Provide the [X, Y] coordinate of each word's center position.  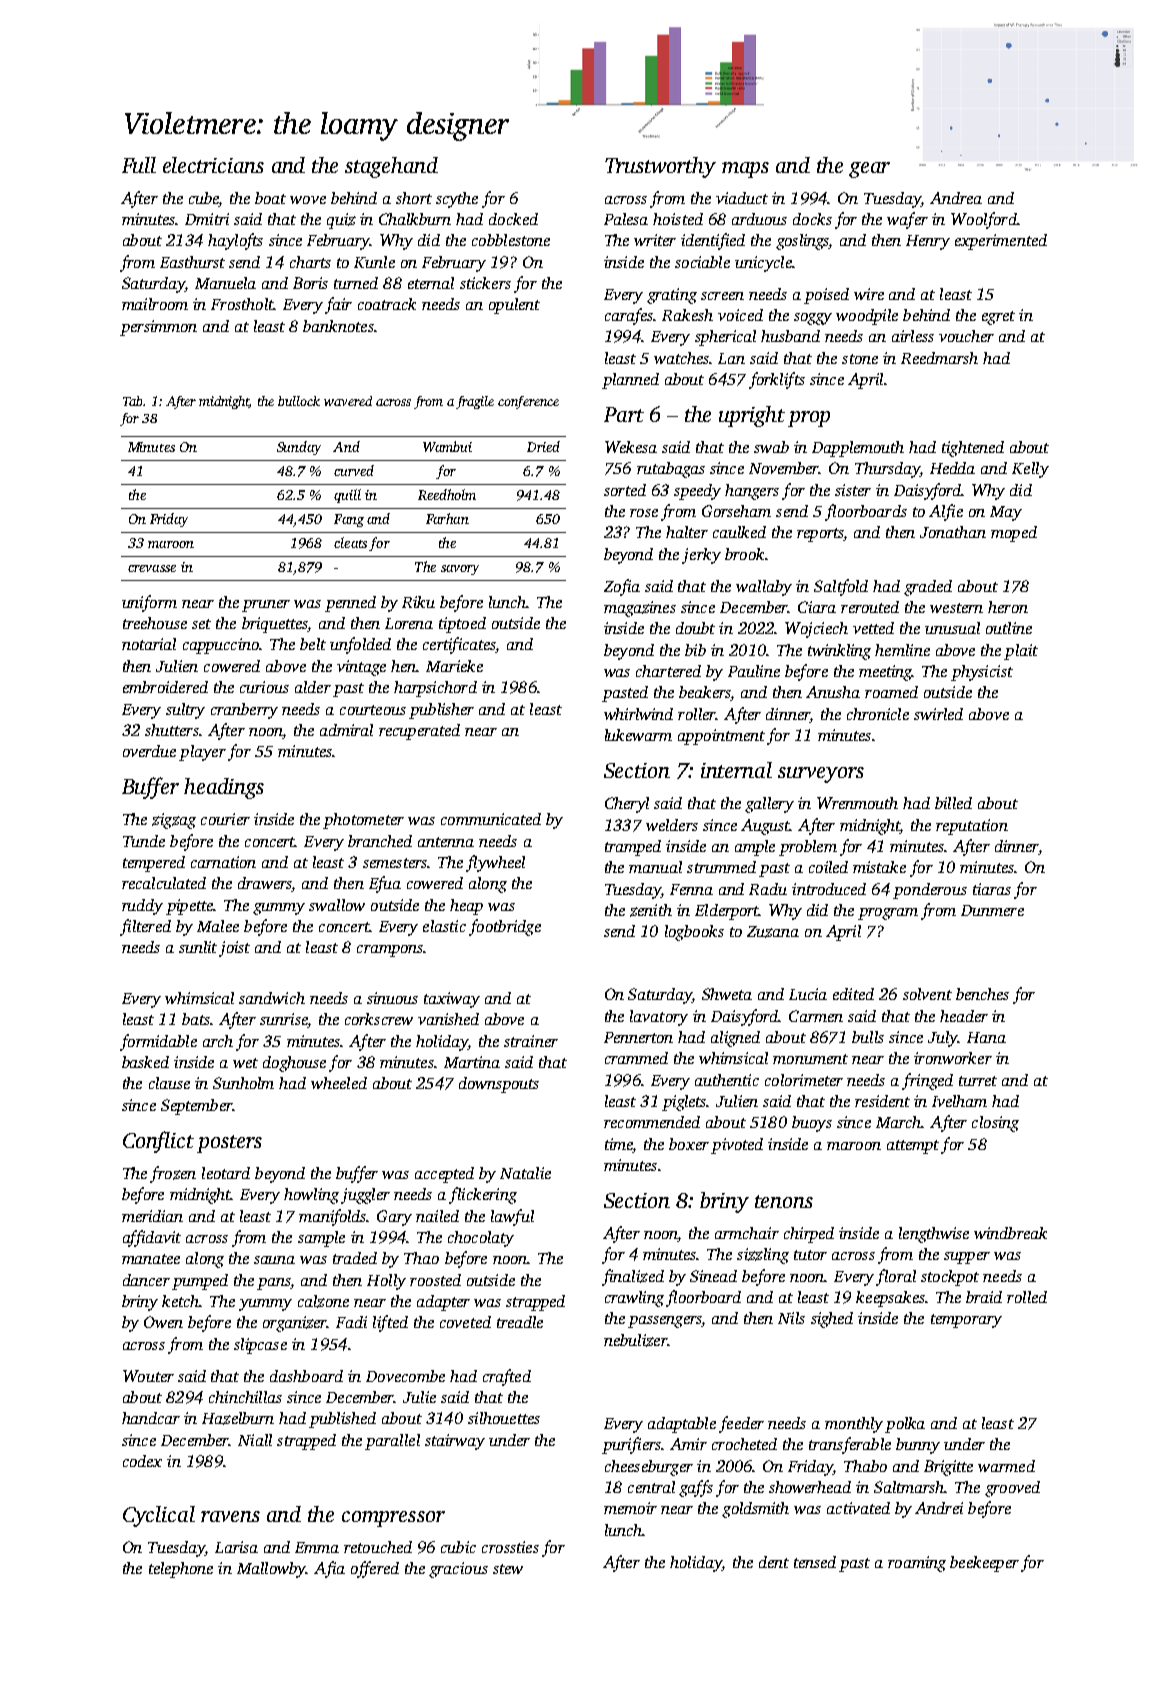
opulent [514, 306]
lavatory [659, 1018]
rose [644, 513]
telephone [181, 1570]
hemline [902, 650]
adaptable [682, 1425]
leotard [226, 1173]
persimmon [158, 328]
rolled [1027, 1297]
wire [869, 294]
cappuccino [221, 646]
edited [853, 994]
